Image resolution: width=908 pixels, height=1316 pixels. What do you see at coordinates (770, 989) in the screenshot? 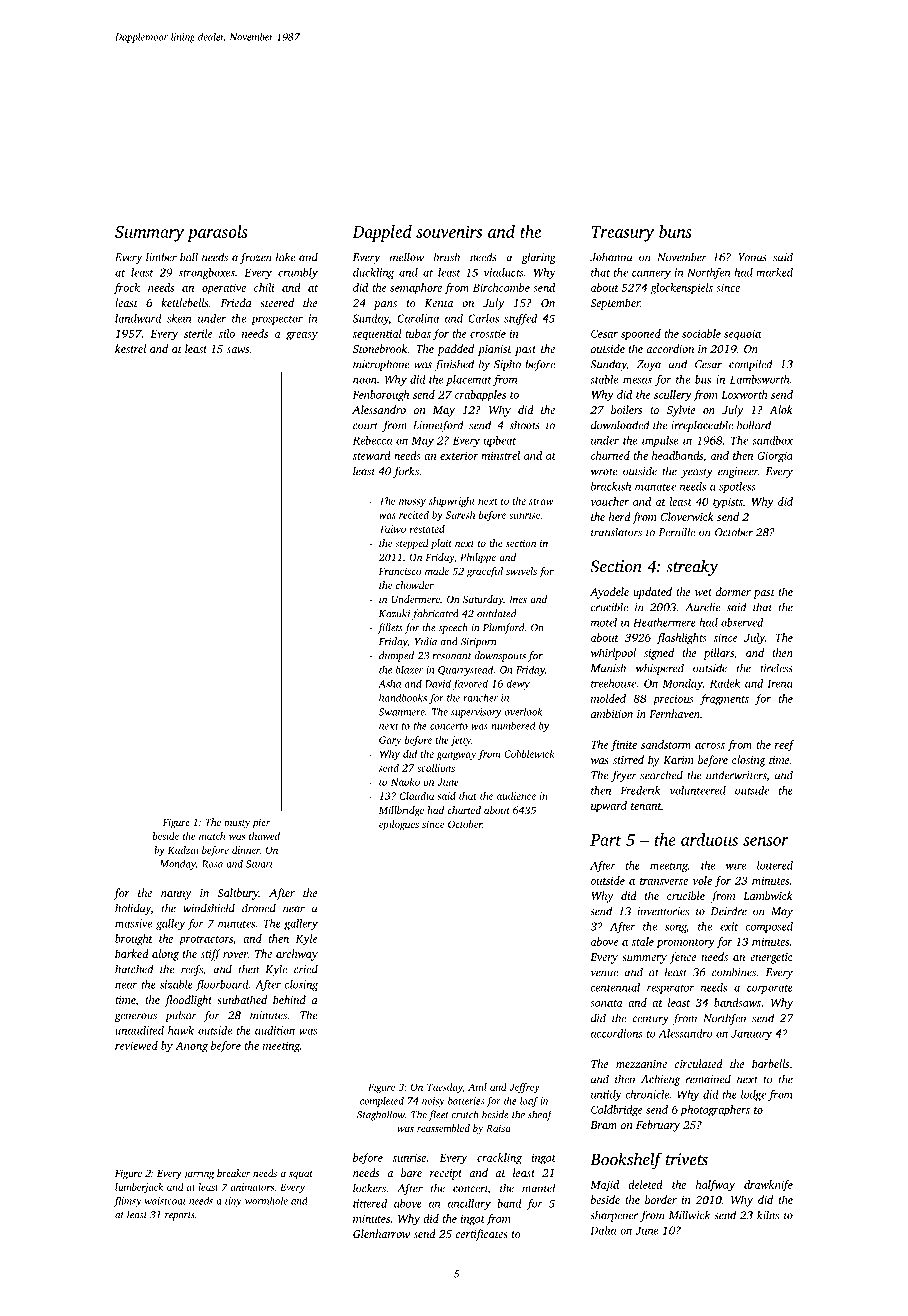
I see `corporate` at bounding box center [770, 989].
